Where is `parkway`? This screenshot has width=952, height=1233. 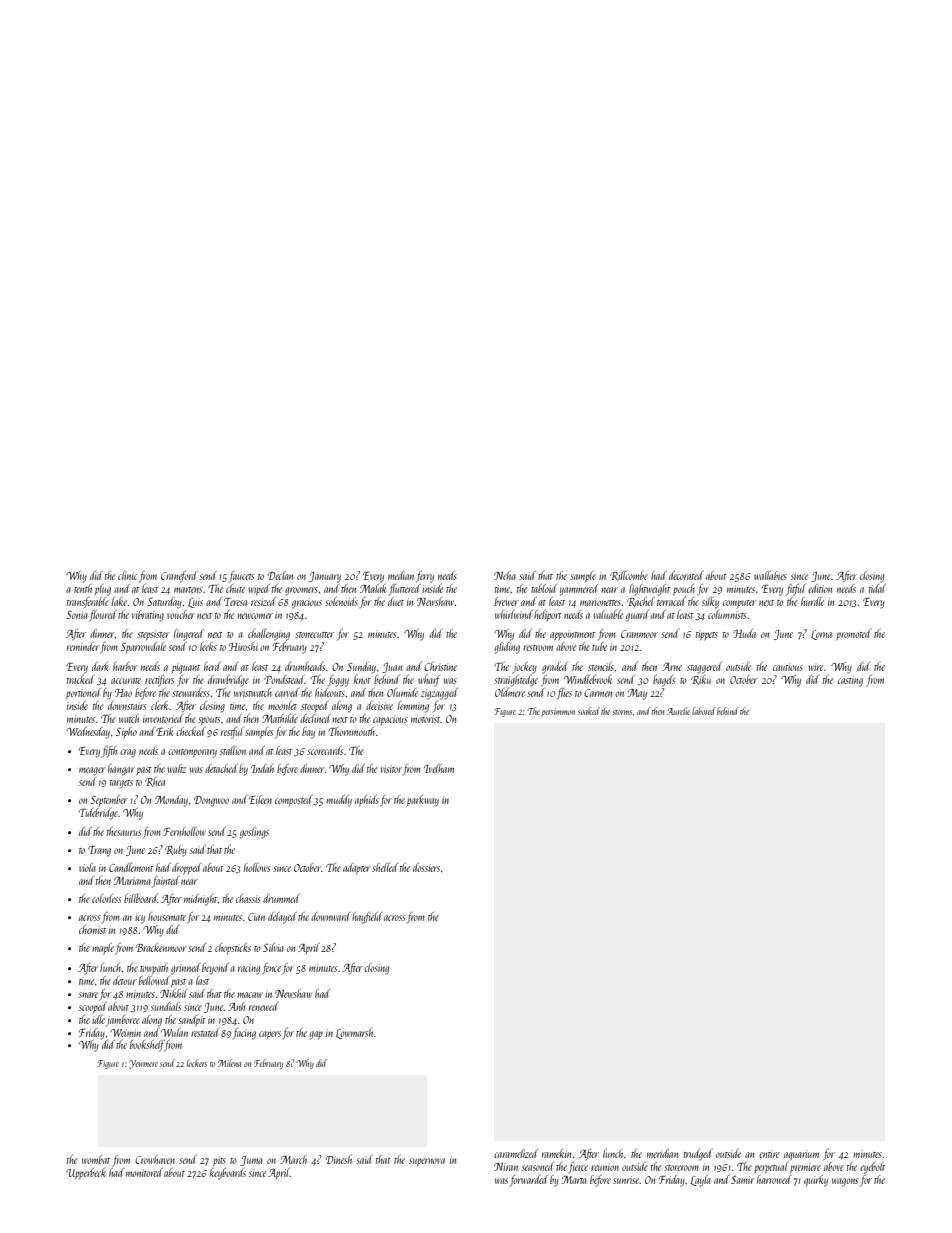
parkway is located at coordinates (423, 801).
